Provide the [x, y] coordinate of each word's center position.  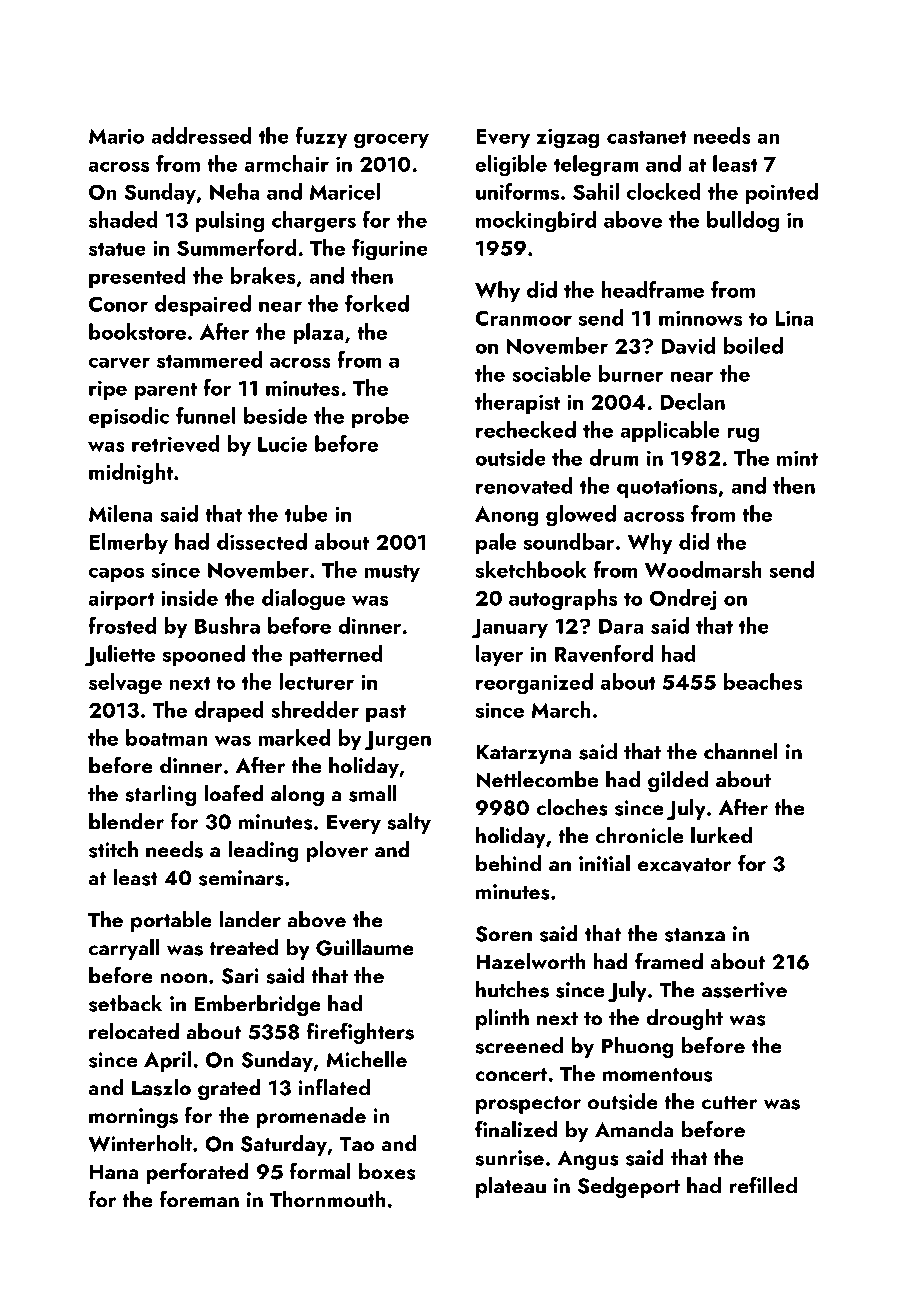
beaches [763, 681]
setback [125, 1003]
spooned [204, 655]
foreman [199, 1199]
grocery [391, 141]
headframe [653, 289]
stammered [209, 359]
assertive [744, 990]
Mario [116, 136]
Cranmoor [523, 318]
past [386, 713]
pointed [782, 193]
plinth [502, 1019]
